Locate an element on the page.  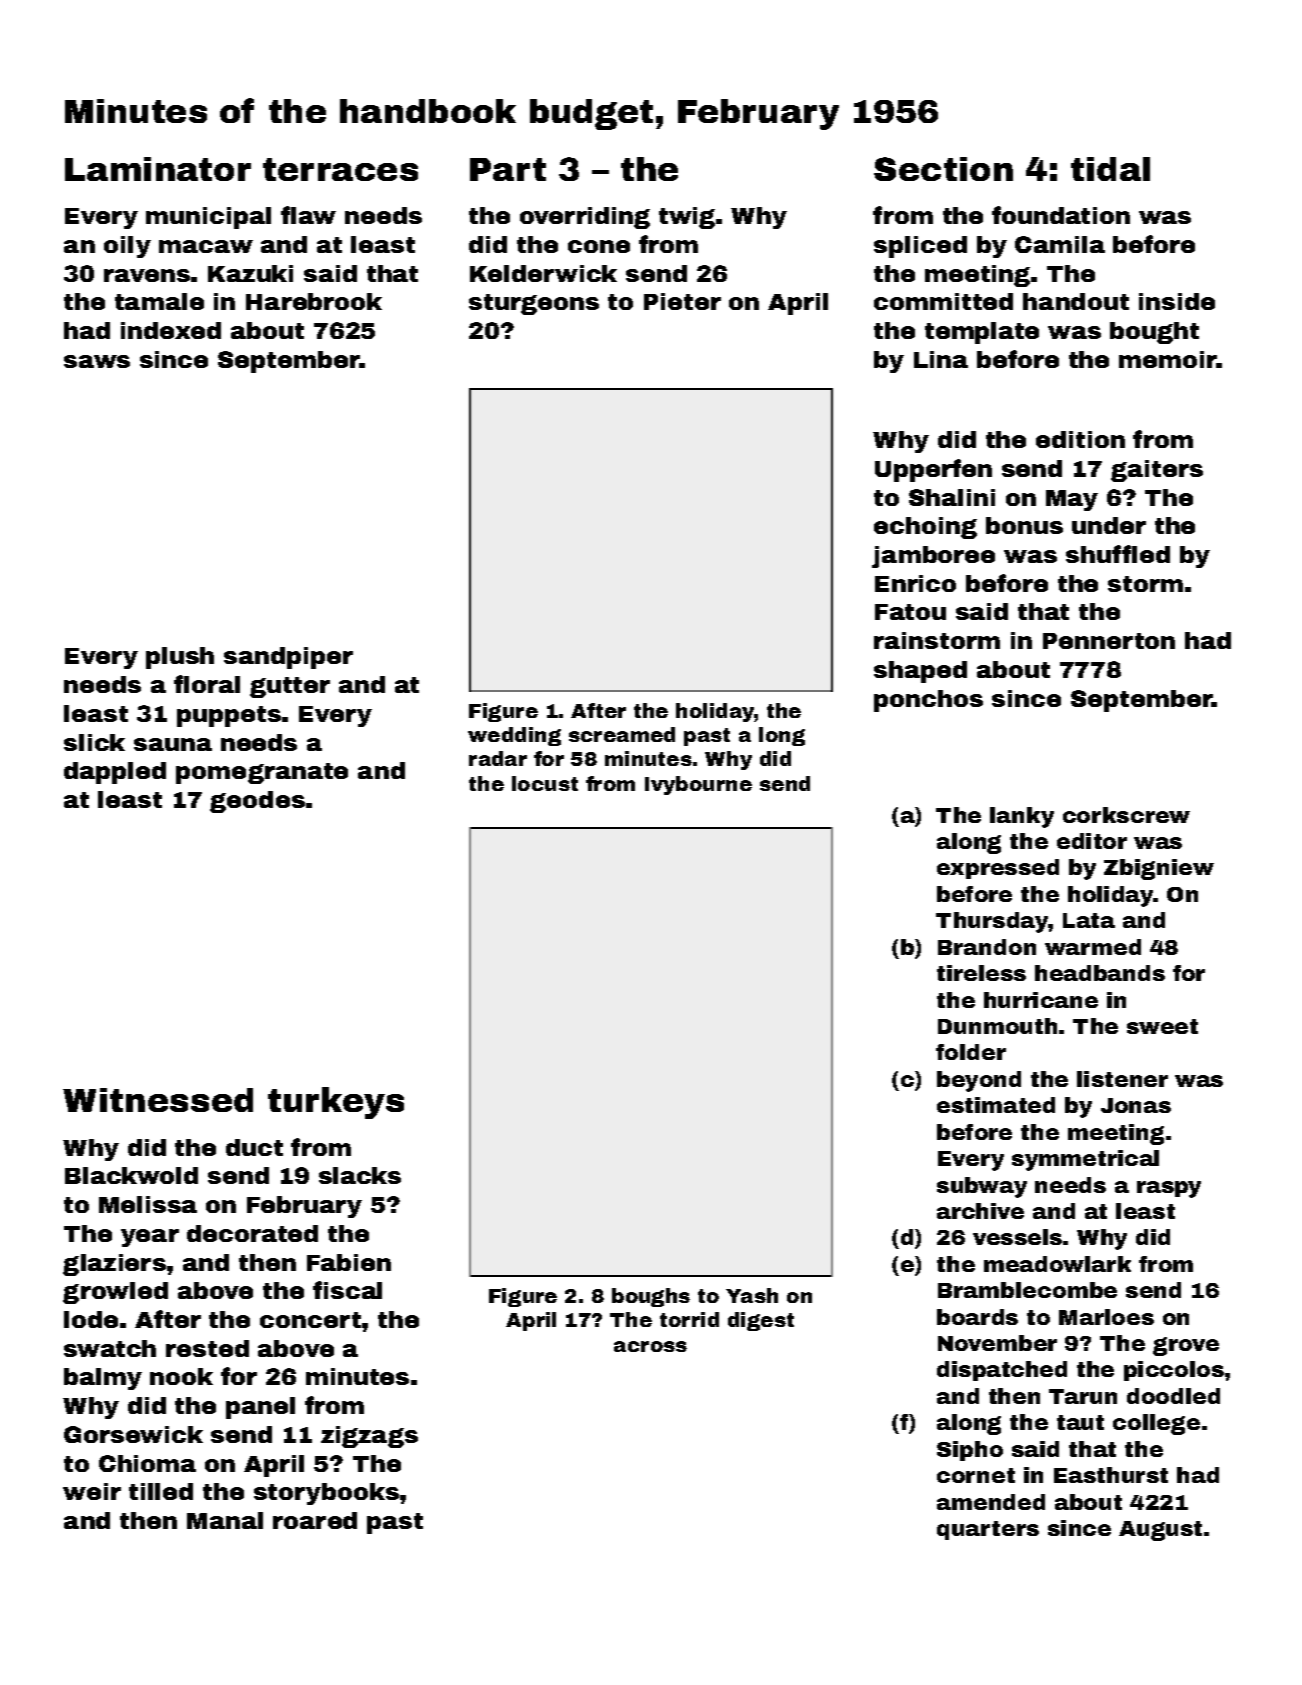
Section is located at coordinates (943, 169).
